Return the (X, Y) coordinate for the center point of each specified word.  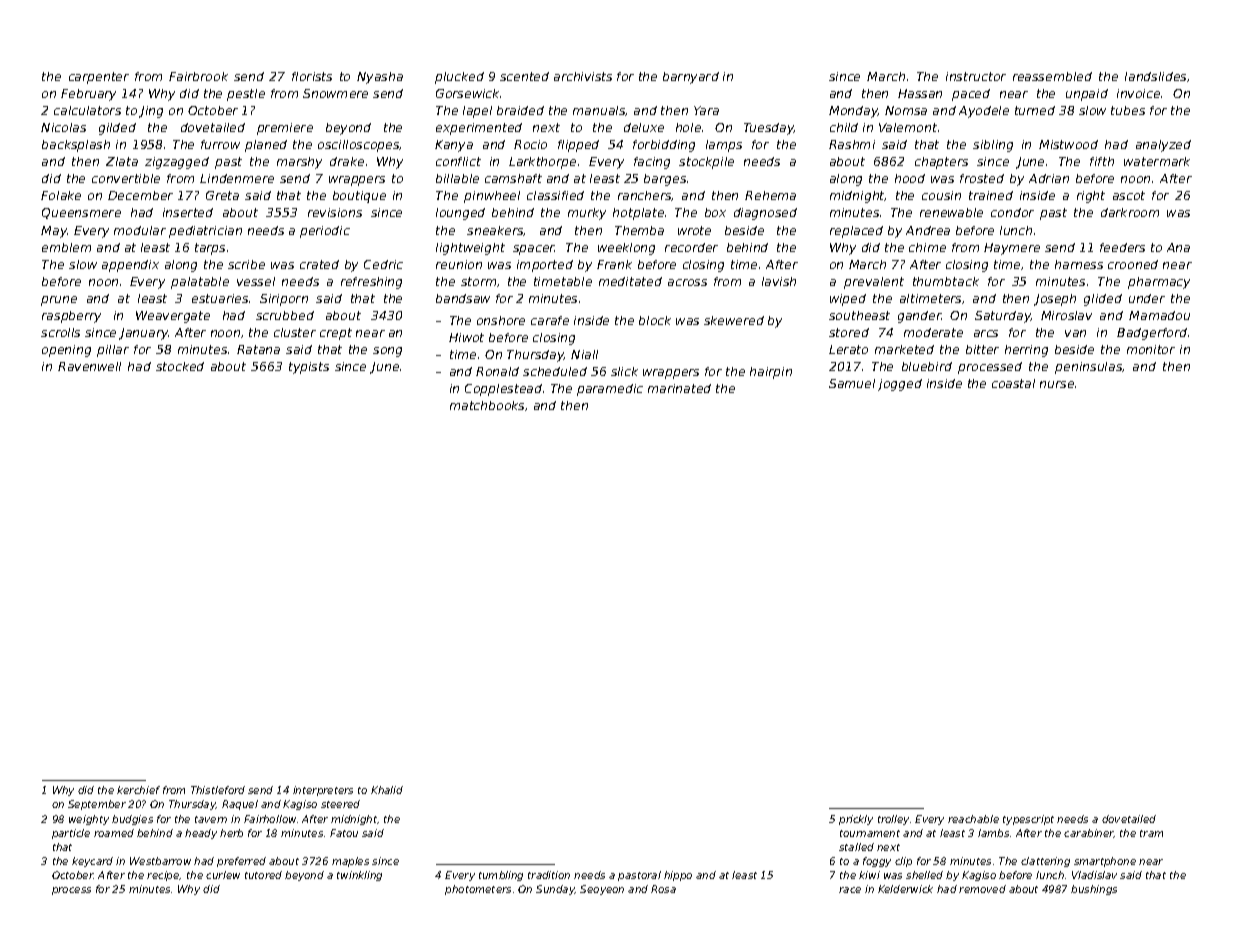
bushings (1094, 890)
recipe (163, 876)
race (850, 890)
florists (312, 76)
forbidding (664, 146)
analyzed (1163, 146)
